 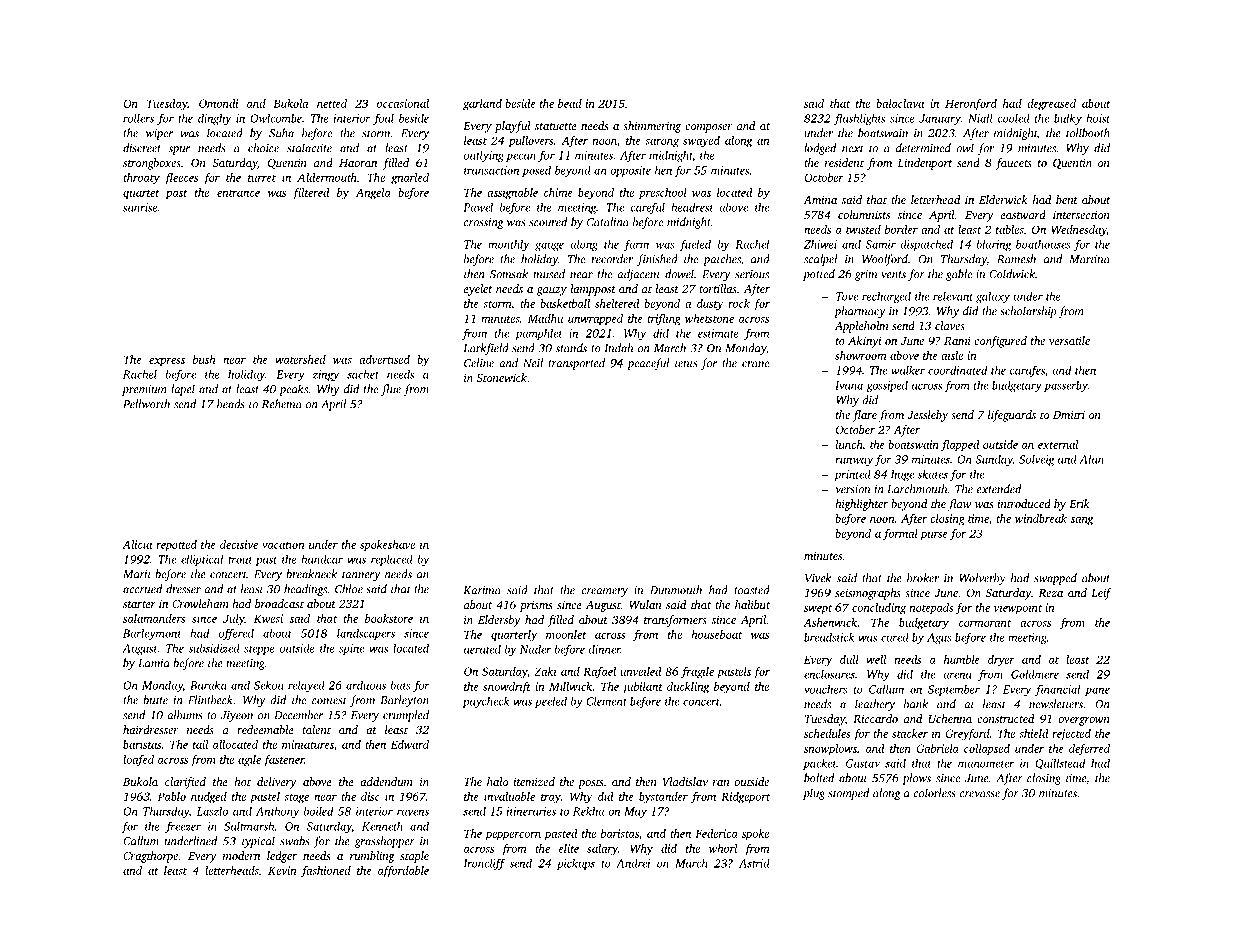 What do you see at coordinates (172, 796) in the image?
I see `Pablo` at bounding box center [172, 796].
